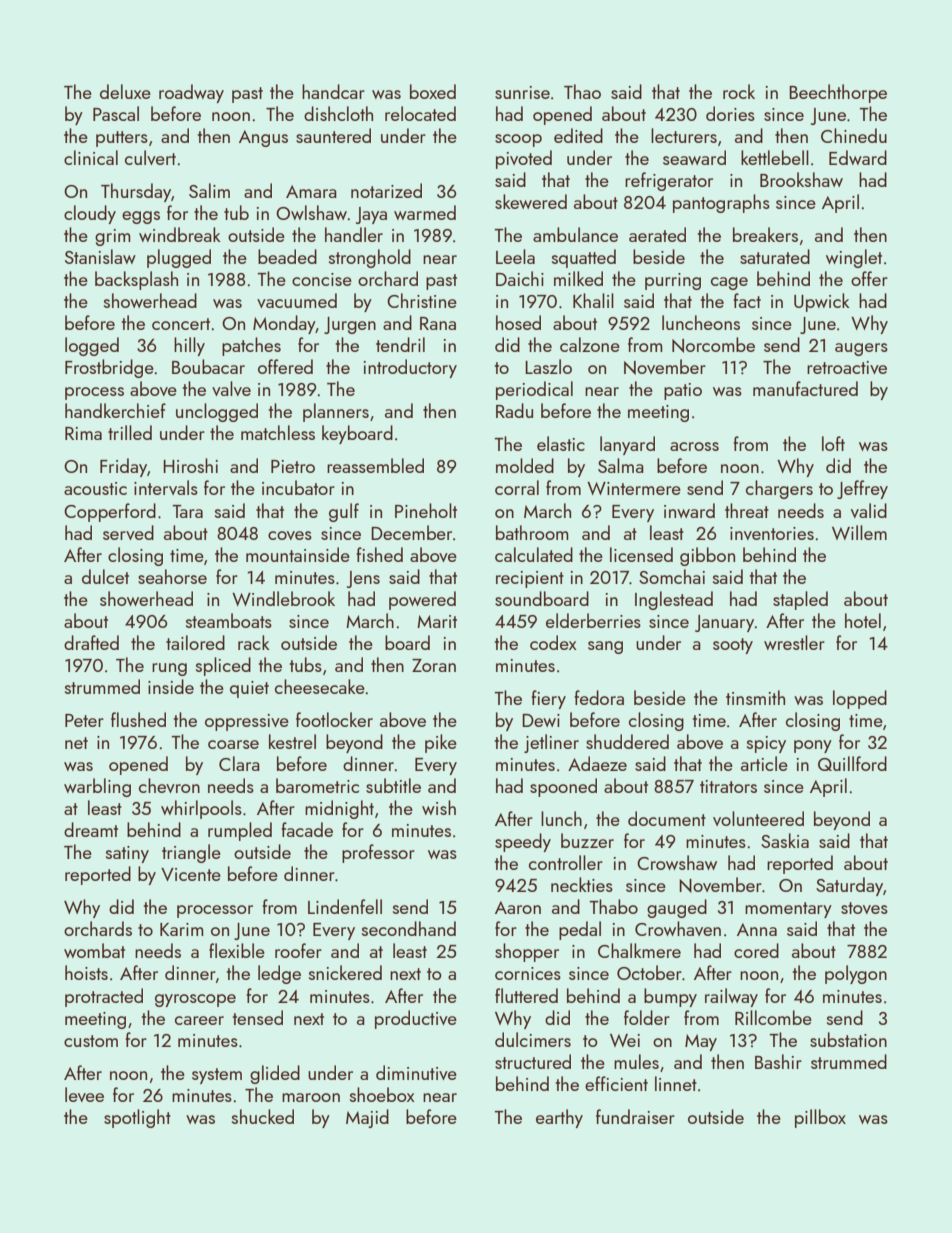  What do you see at coordinates (416, 1019) in the image?
I see `productive` at bounding box center [416, 1019].
